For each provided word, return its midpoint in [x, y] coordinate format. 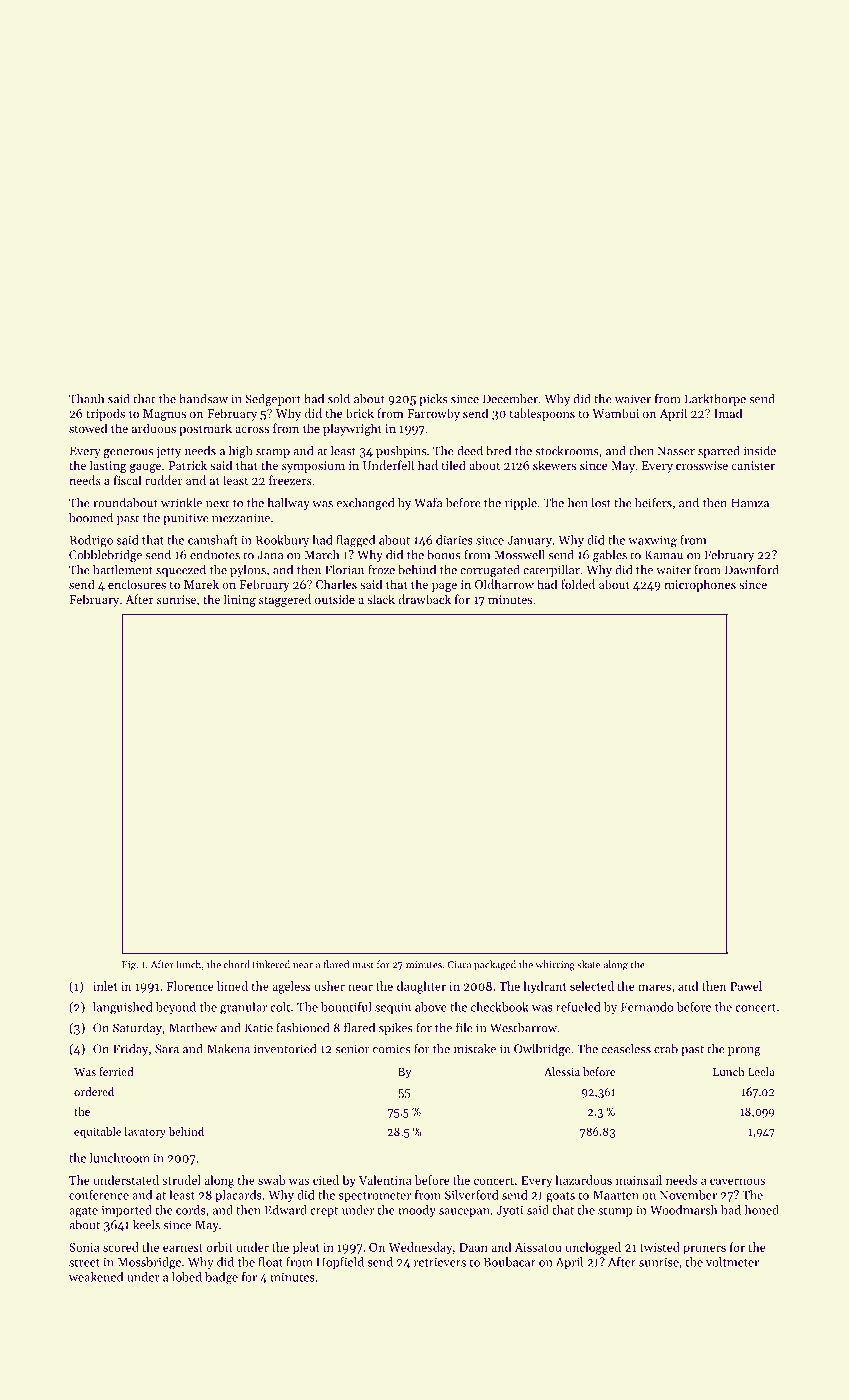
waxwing [652, 541]
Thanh [86, 399]
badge [221, 1278]
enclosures [137, 584]
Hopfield [340, 1263]
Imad [728, 413]
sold [339, 399]
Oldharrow [504, 584]
